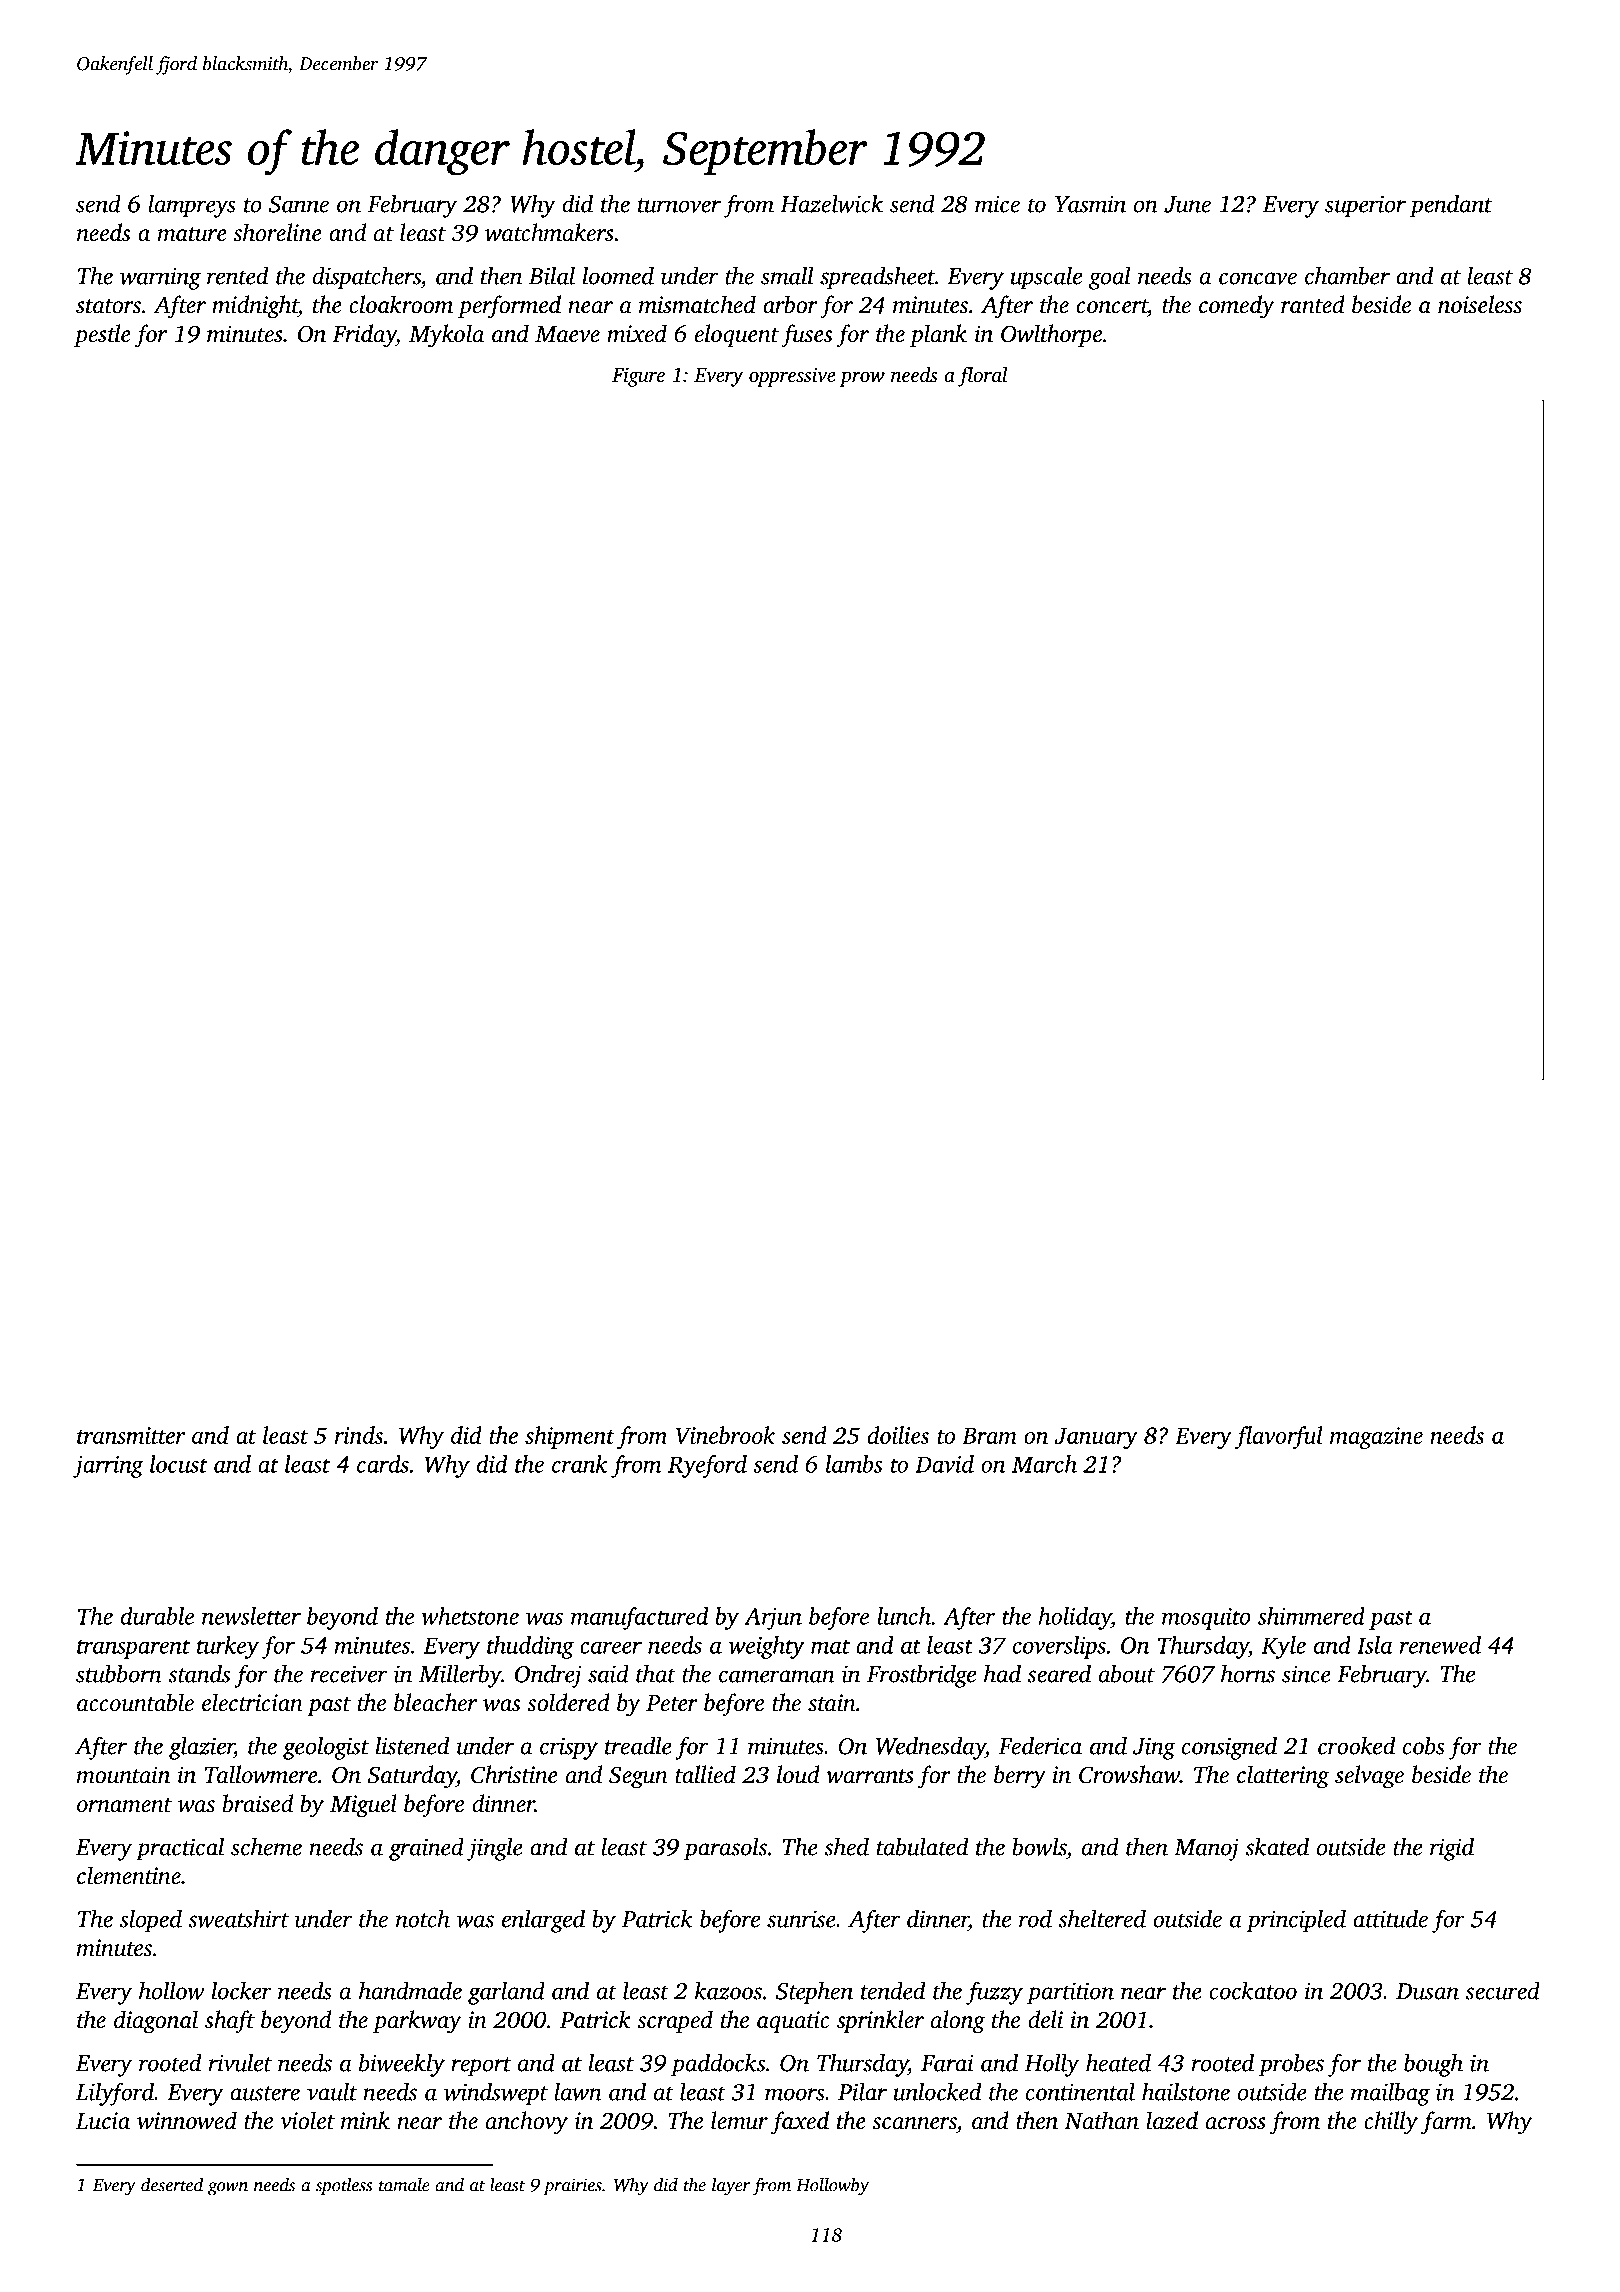  Describe the element at coordinates (102, 335) in the document. I see `pestle` at that location.
